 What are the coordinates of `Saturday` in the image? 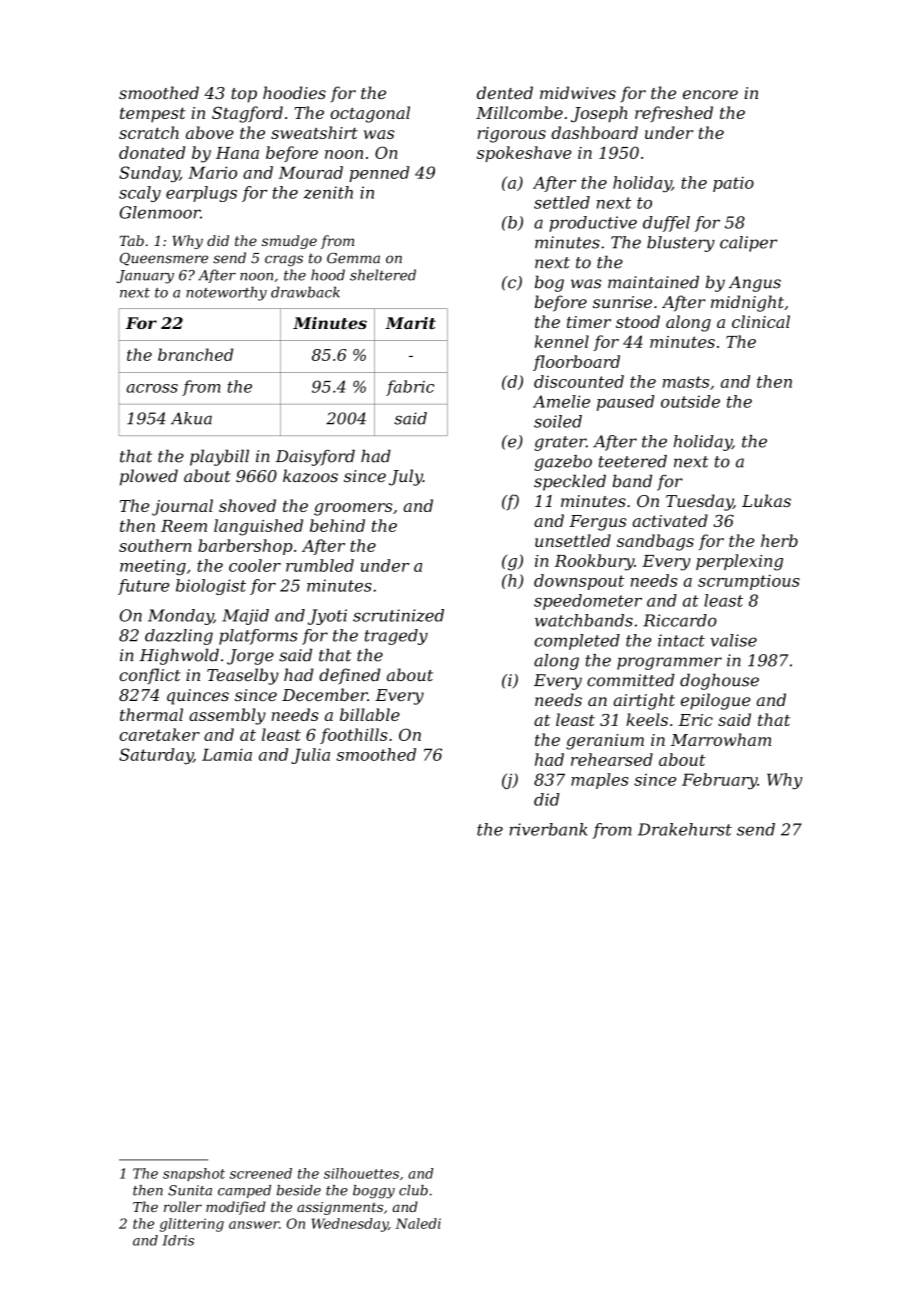 It's located at (156, 756).
